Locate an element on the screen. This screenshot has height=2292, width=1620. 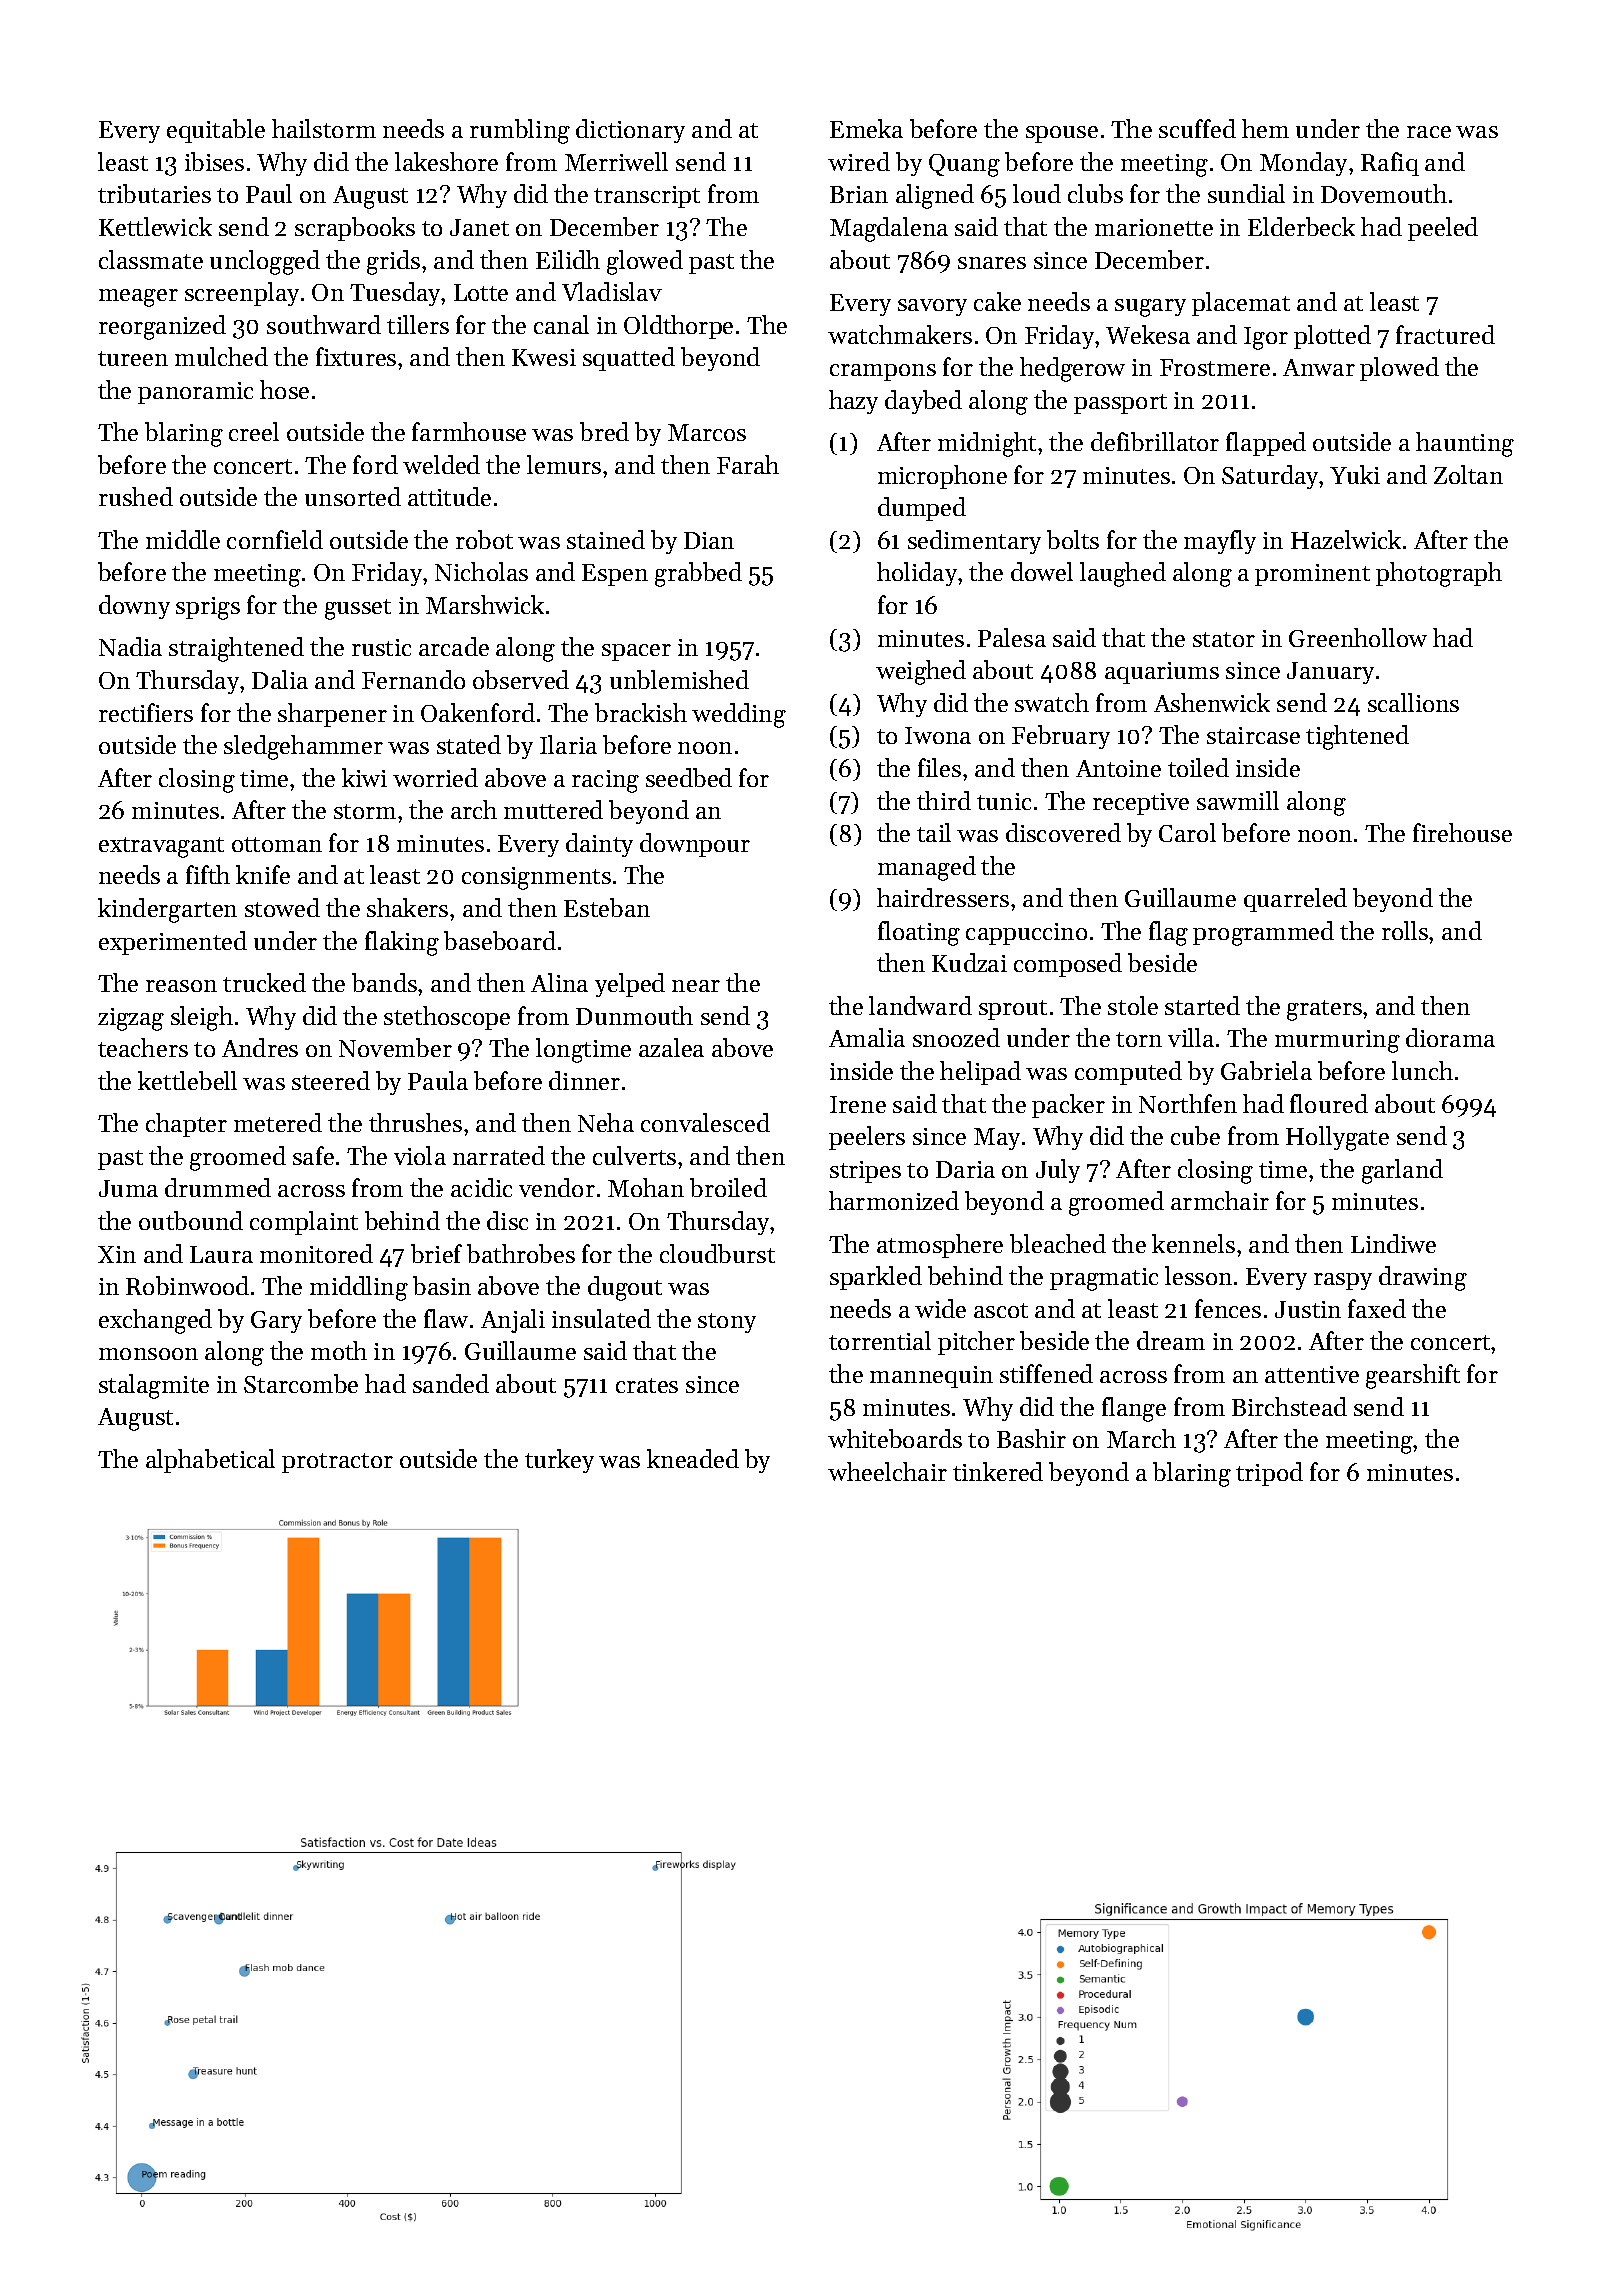
kindergarten is located at coordinates (167, 910).
